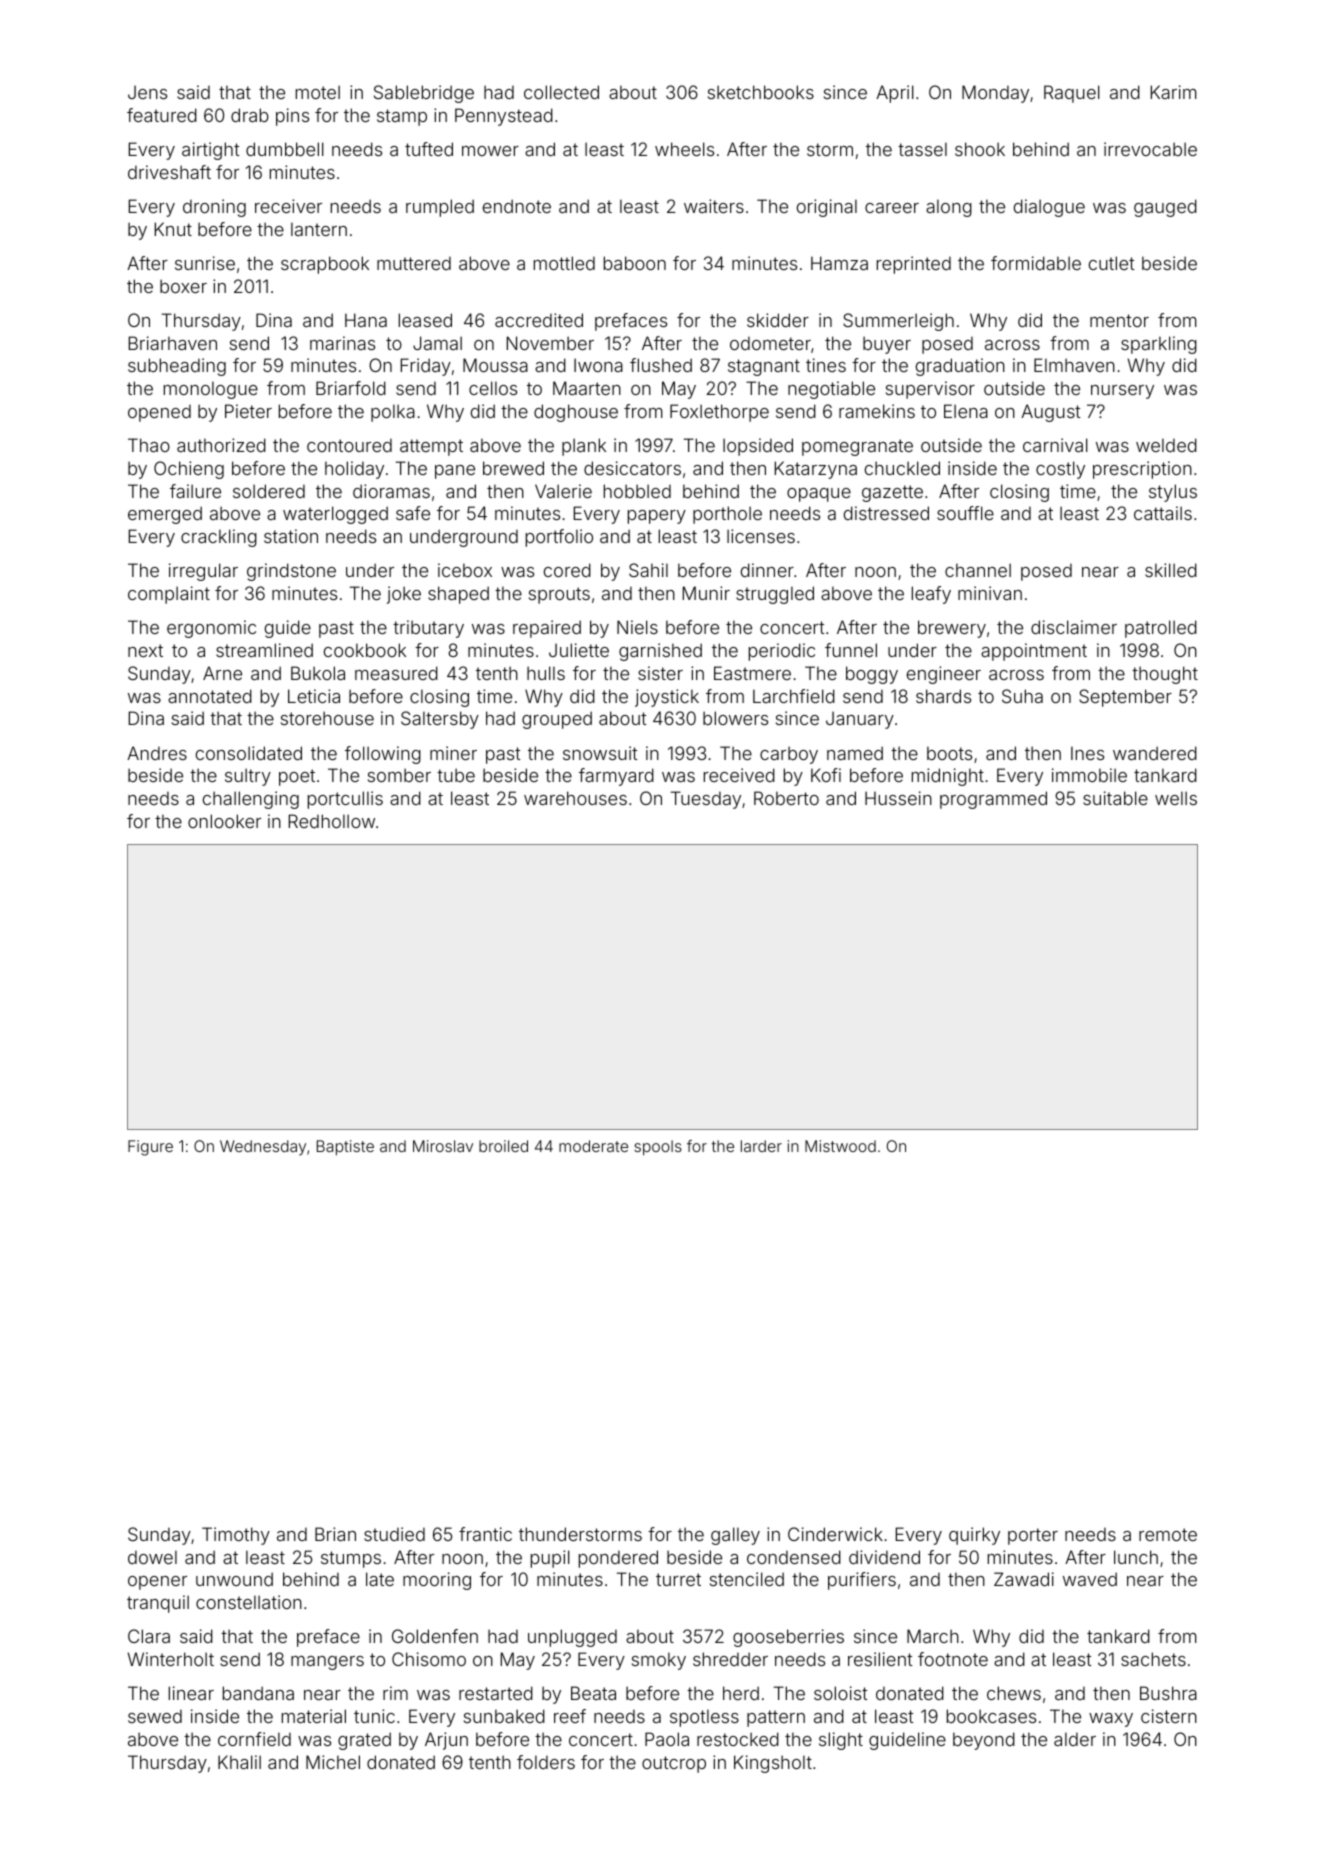  Describe the element at coordinates (761, 92) in the screenshot. I see `sketchbooks` at that location.
